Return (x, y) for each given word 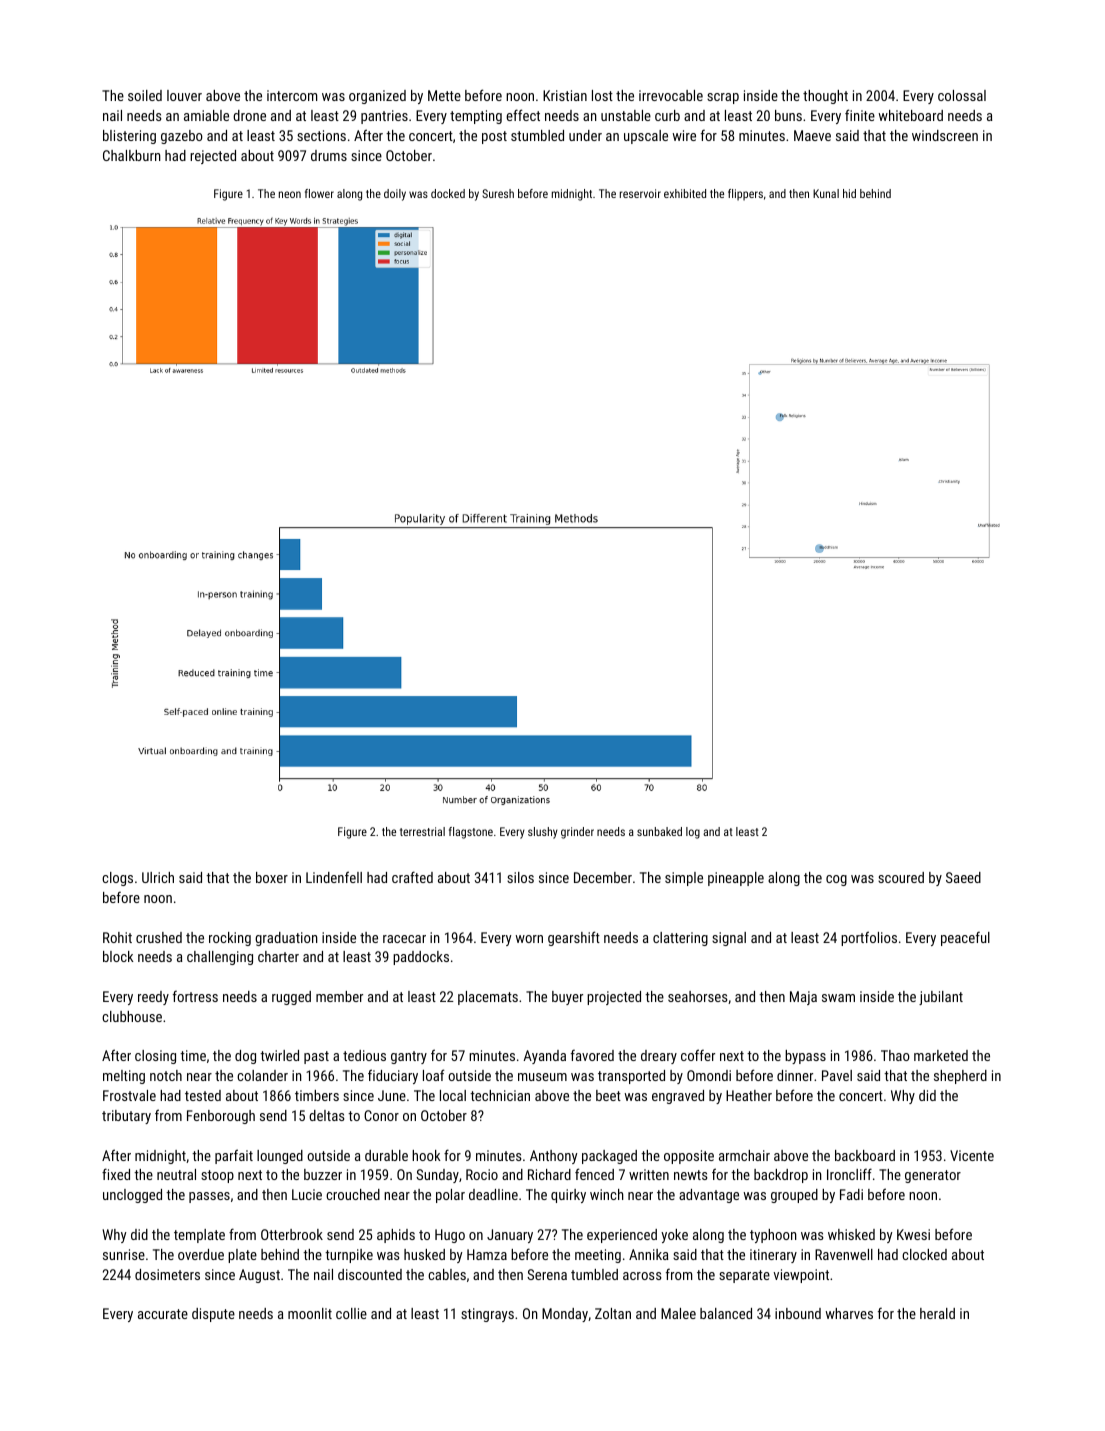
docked (448, 193)
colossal (962, 95)
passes (209, 1197)
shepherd (960, 1077)
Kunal (826, 193)
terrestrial (422, 831)
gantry (409, 1057)
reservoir (640, 193)
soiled (145, 95)
